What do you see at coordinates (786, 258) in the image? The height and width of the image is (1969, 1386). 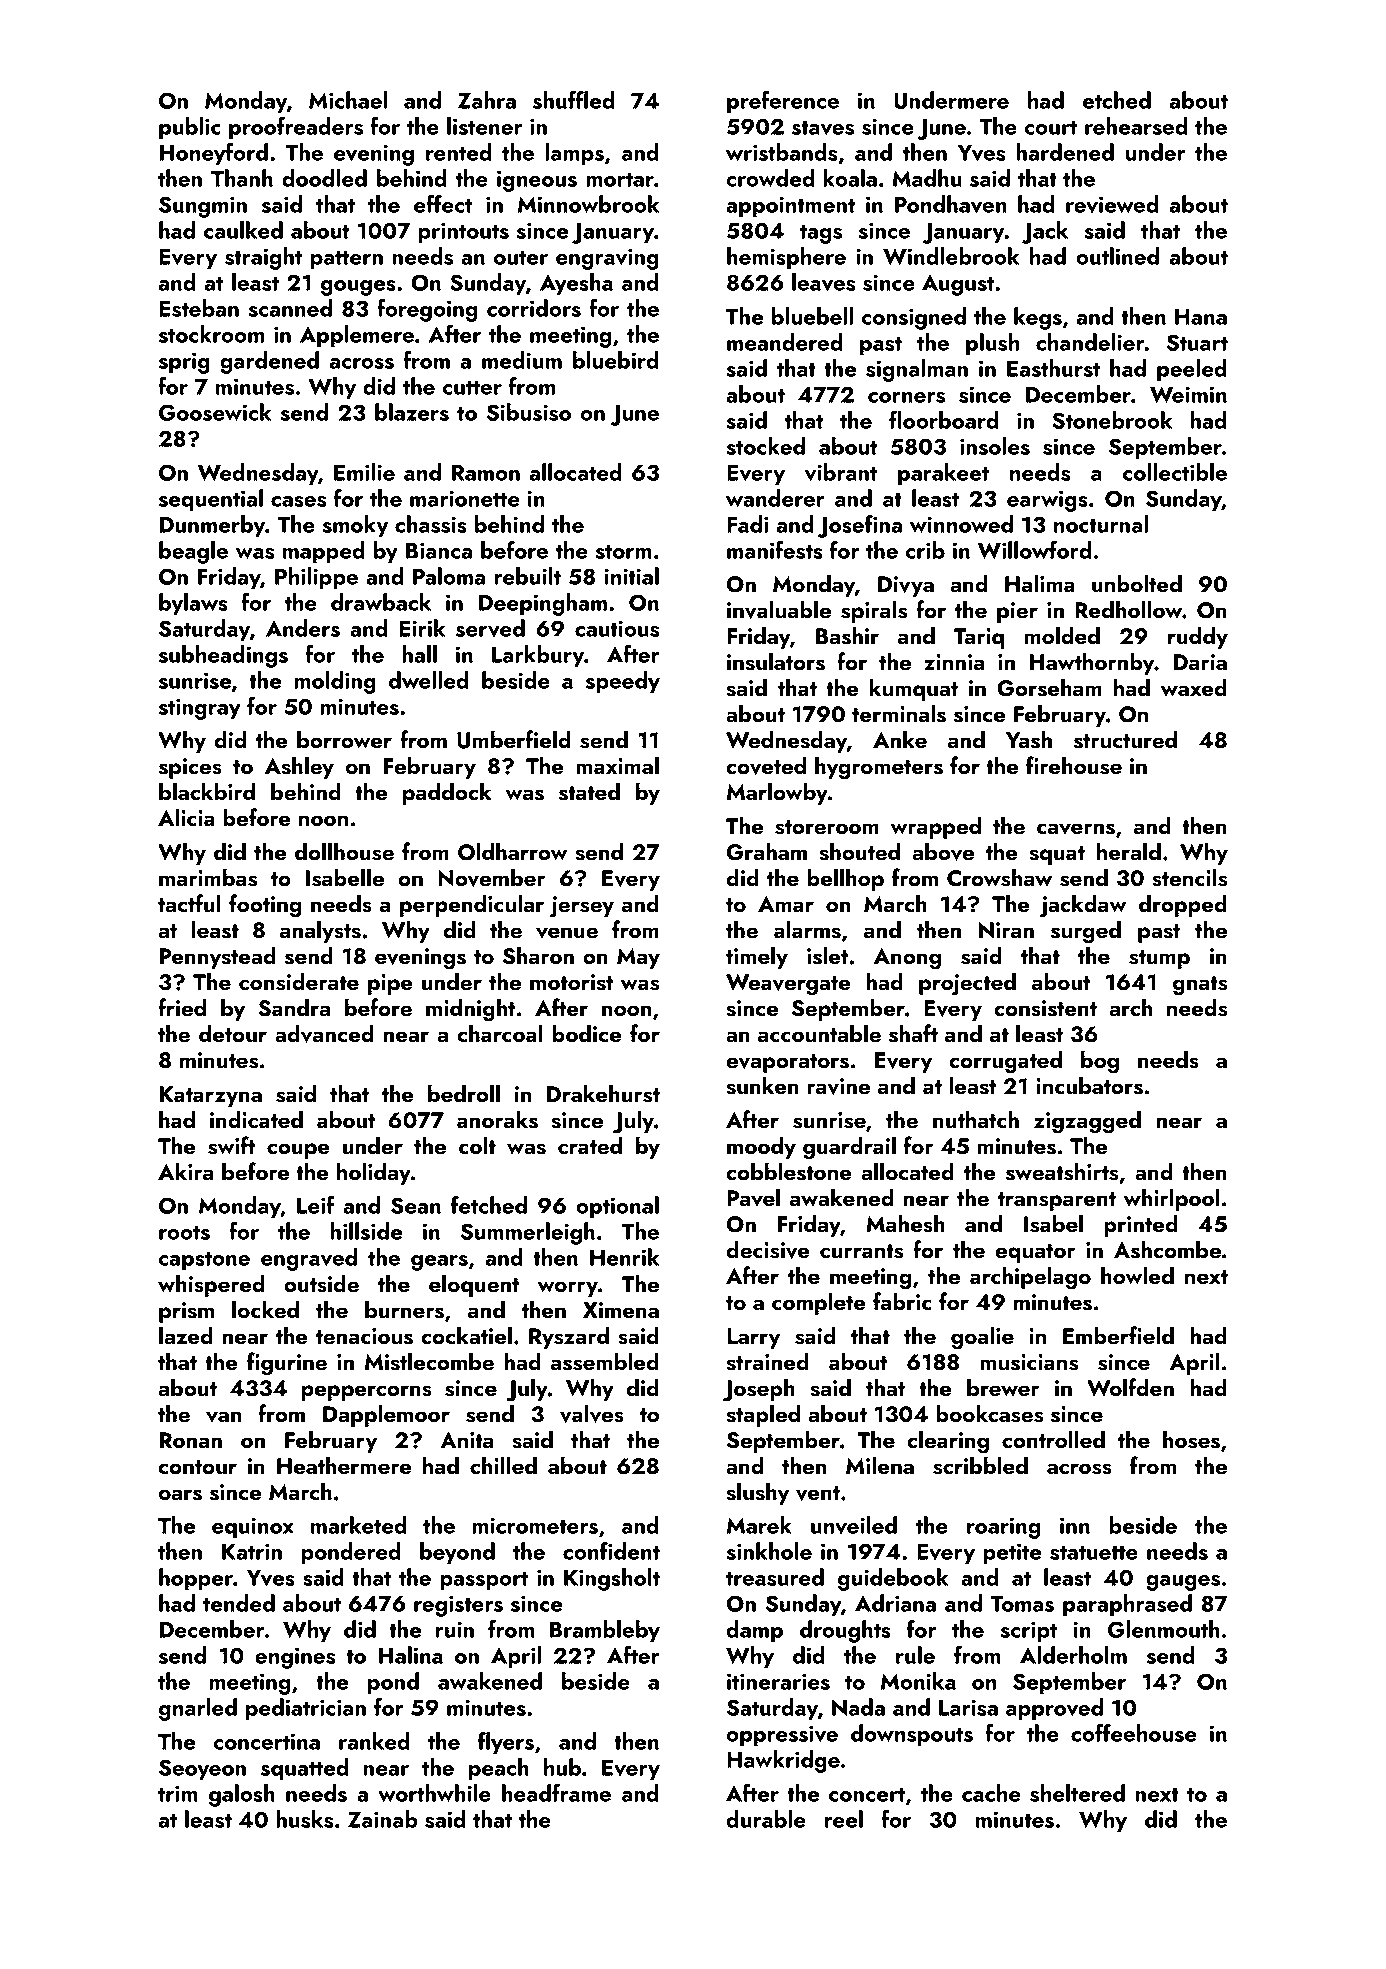 I see `hemisphere` at bounding box center [786, 258].
